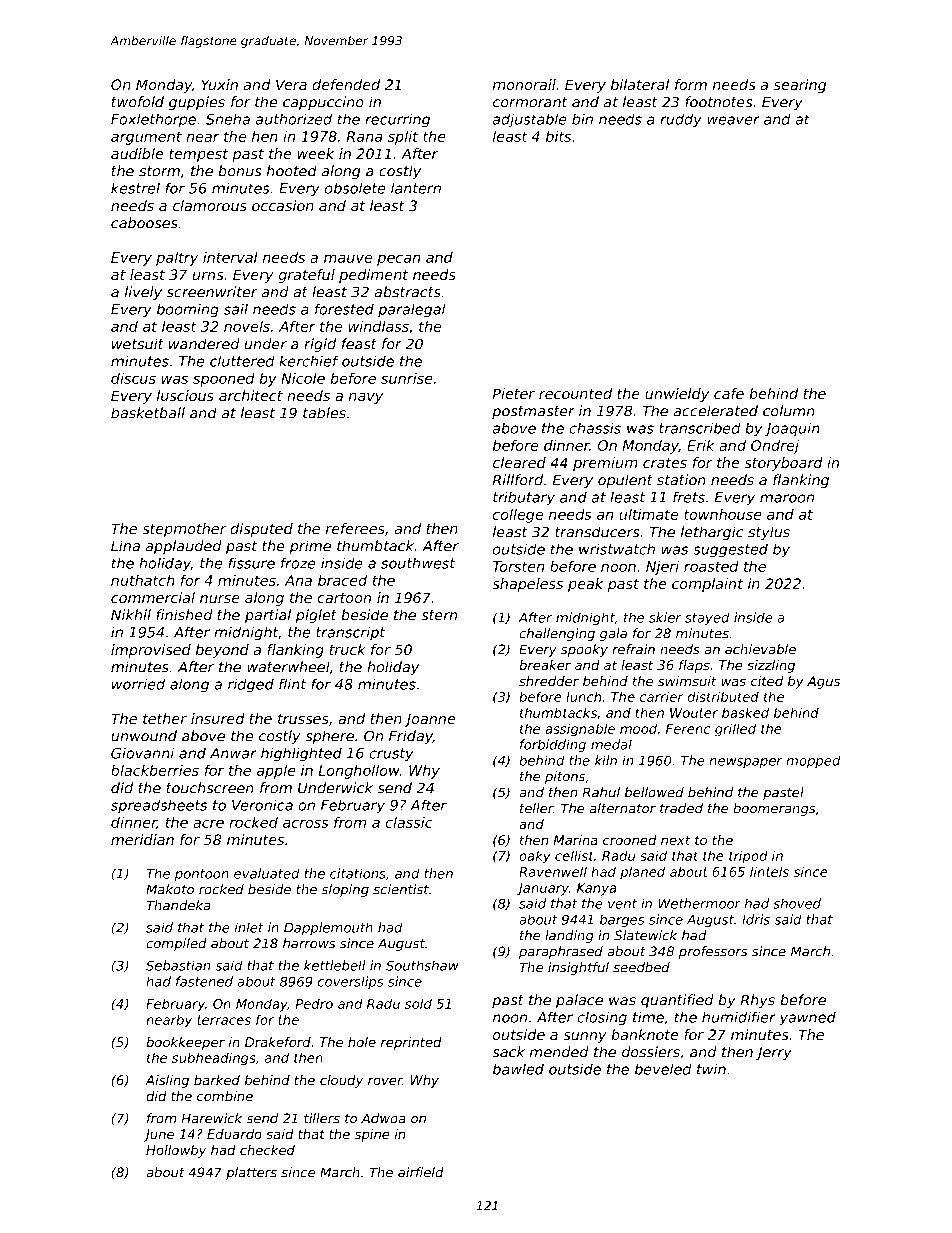 This screenshot has width=952, height=1233. Describe the element at coordinates (416, 188) in the screenshot. I see `lantern` at that location.
